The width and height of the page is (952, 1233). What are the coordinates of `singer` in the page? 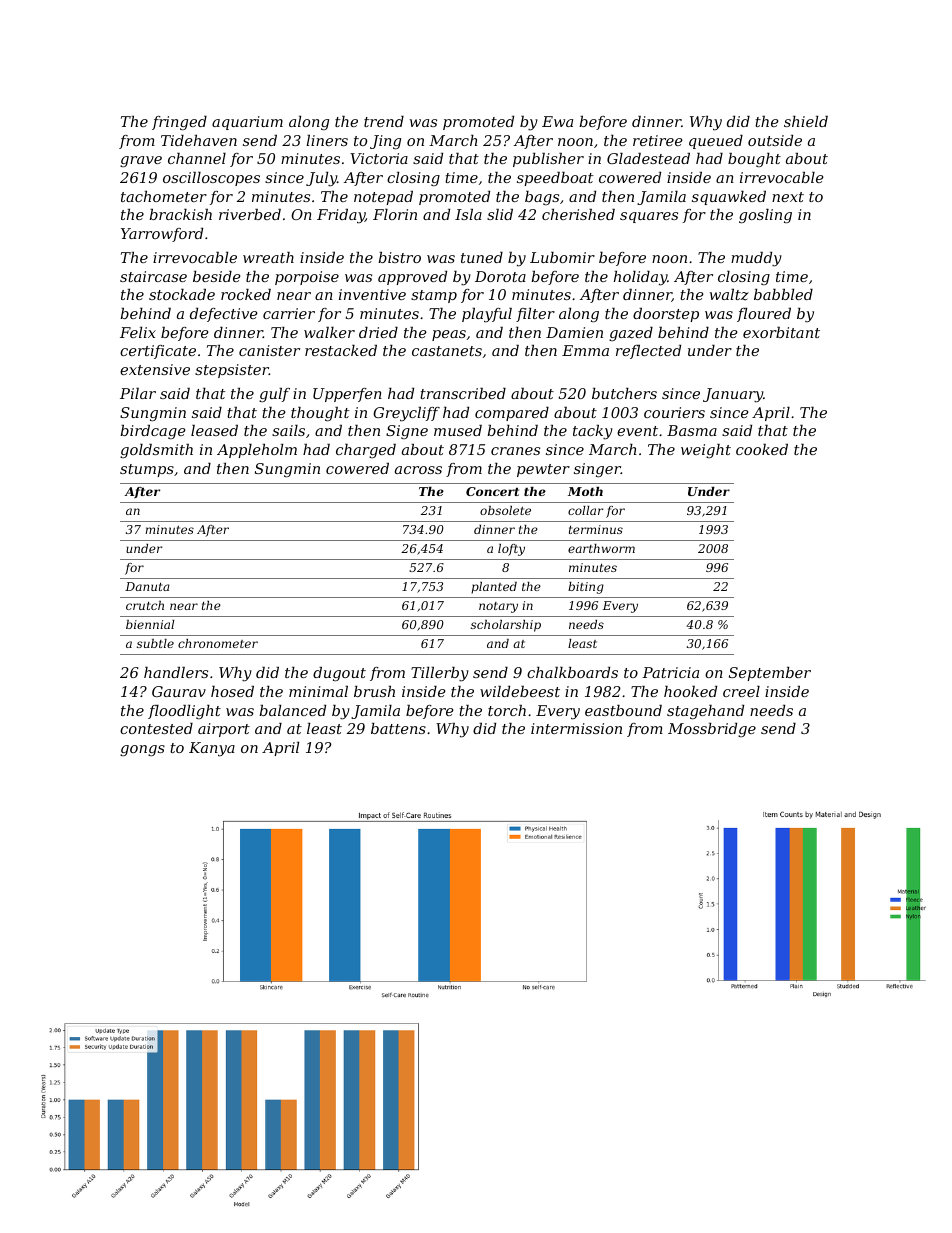 It's located at (597, 470).
